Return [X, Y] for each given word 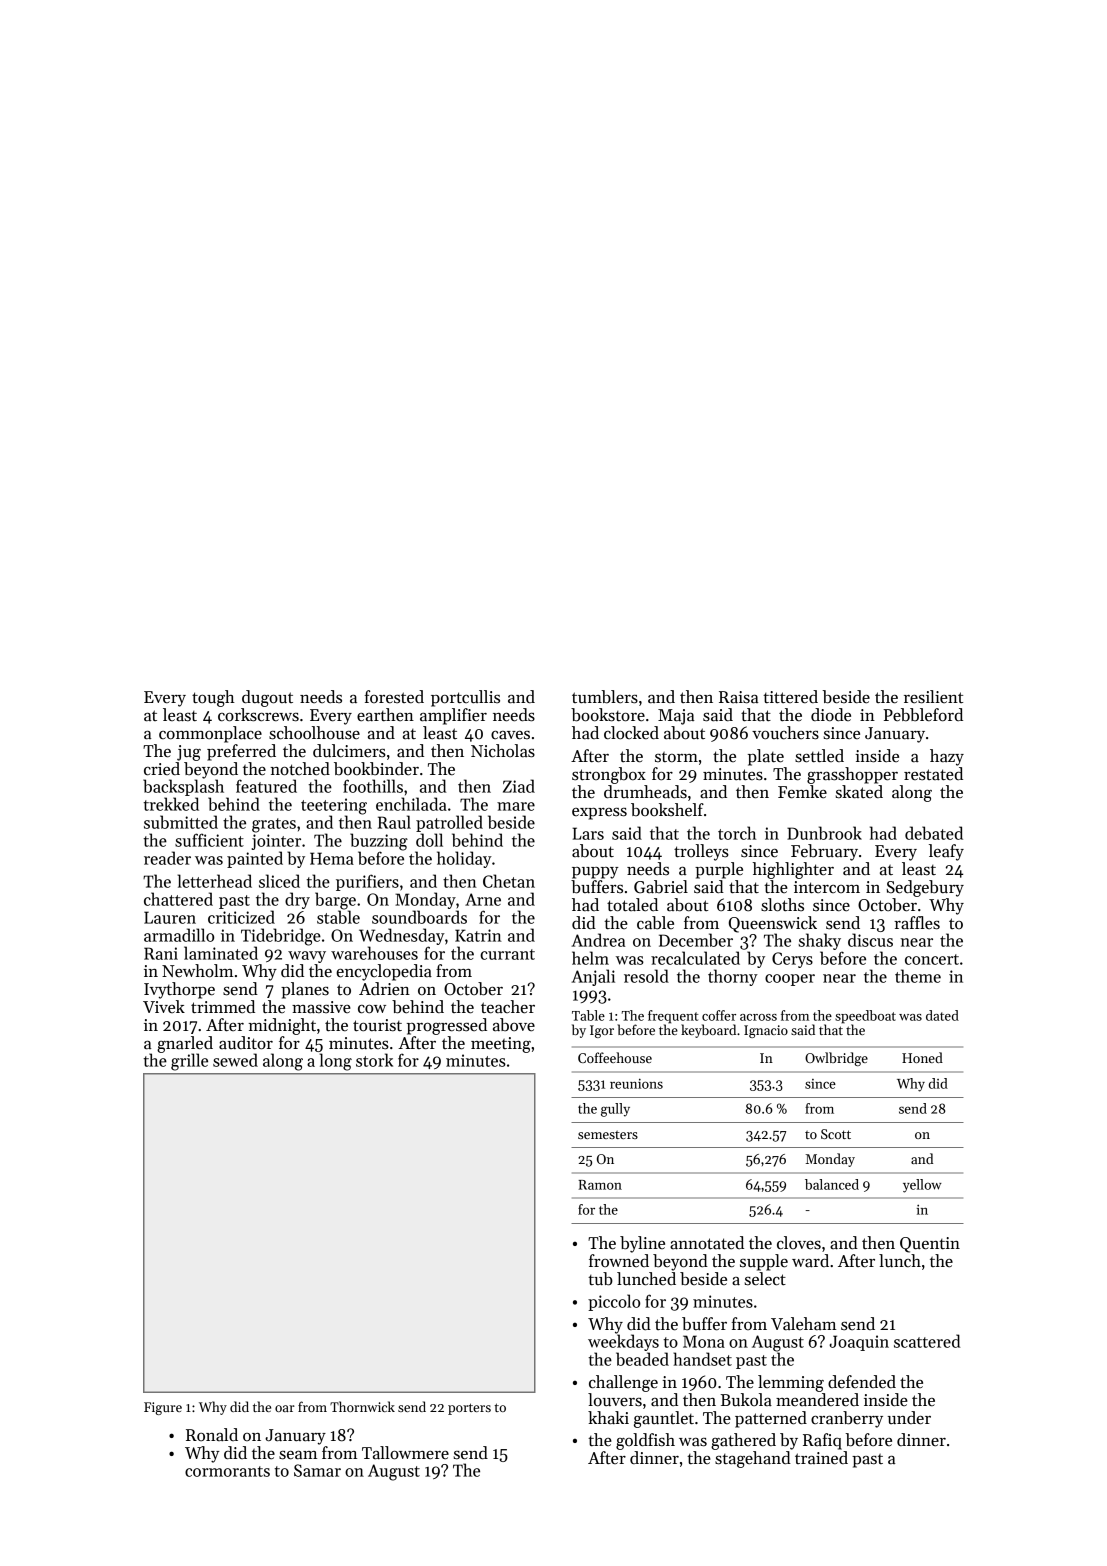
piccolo [614, 1302]
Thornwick [362, 1406]
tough [213, 698]
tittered [790, 697]
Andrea [598, 940]
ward [810, 1260]
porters [469, 1409]
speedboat [865, 1017]
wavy [307, 957]
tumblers [605, 697]
